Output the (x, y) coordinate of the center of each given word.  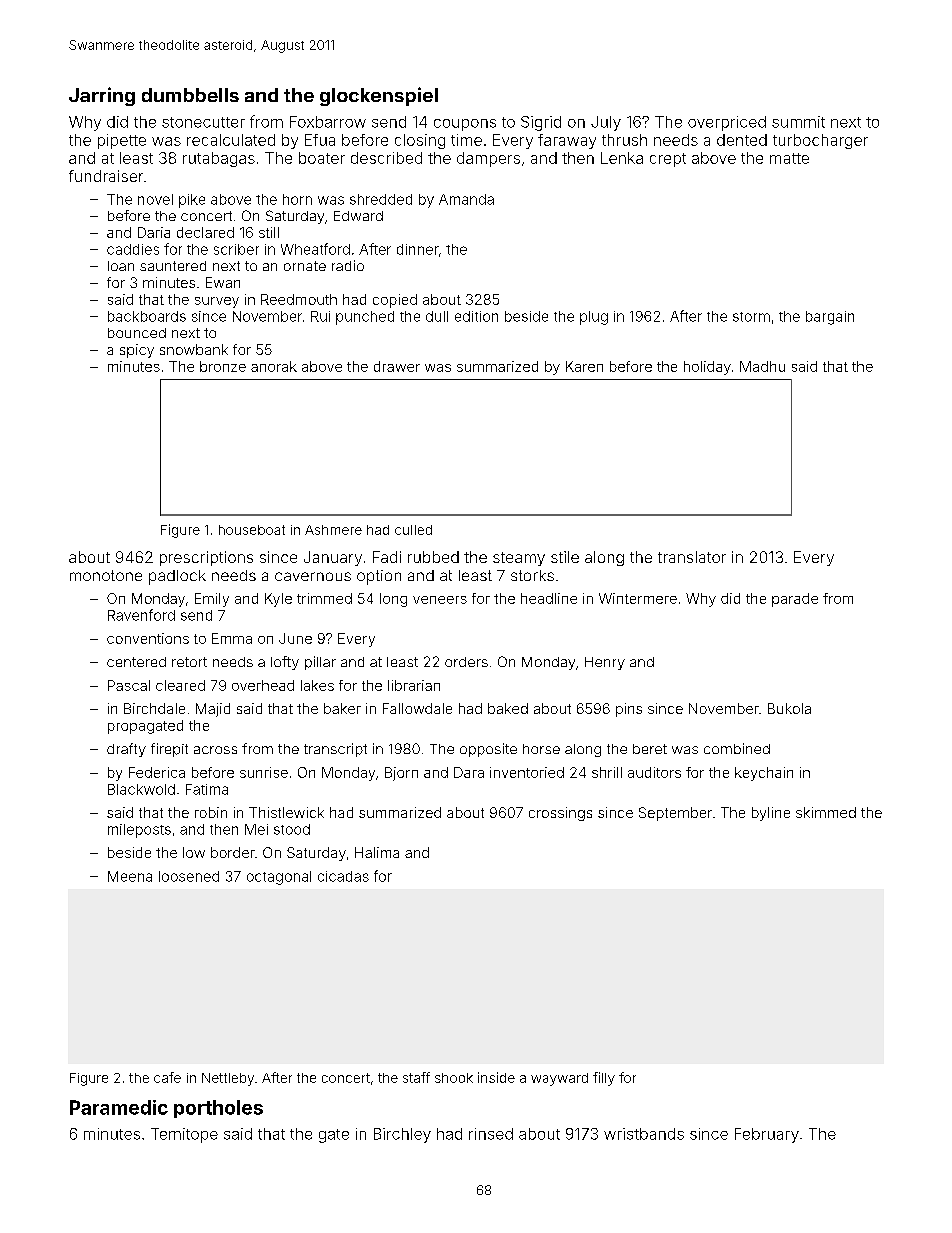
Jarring (102, 96)
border (233, 852)
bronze (223, 366)
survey (217, 302)
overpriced (727, 123)
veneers (440, 600)
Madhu (762, 366)
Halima (377, 852)
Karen (584, 366)
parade (795, 600)
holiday (707, 368)
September (675, 814)
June (295, 638)
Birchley (402, 1135)
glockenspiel (379, 96)
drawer (397, 366)
